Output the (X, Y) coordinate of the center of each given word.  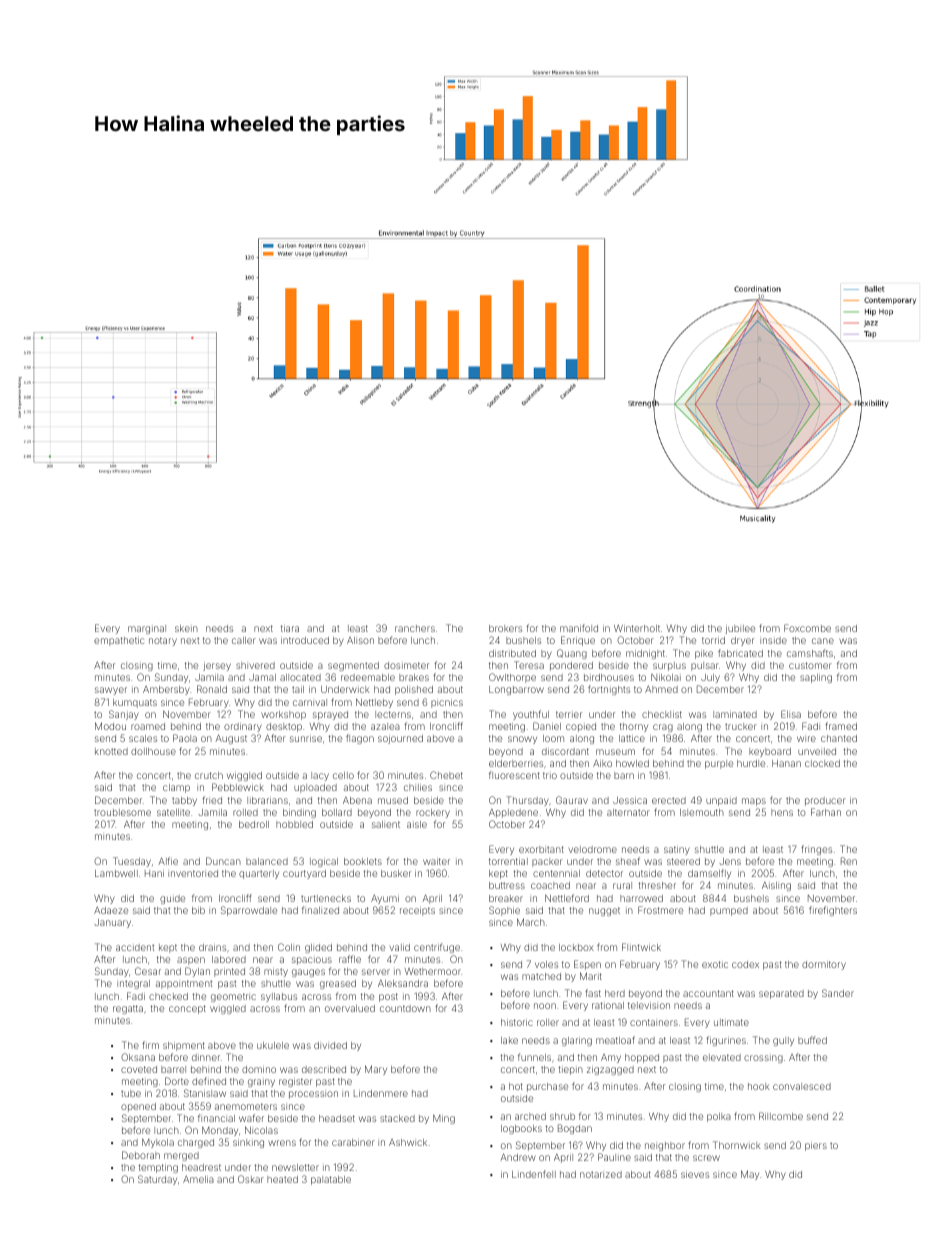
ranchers (415, 628)
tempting (158, 1168)
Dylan (197, 972)
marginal (147, 629)
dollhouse (153, 751)
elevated (722, 1057)
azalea (385, 726)
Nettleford (567, 898)
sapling (816, 678)
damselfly (709, 874)
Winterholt (637, 628)
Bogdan (575, 1129)
